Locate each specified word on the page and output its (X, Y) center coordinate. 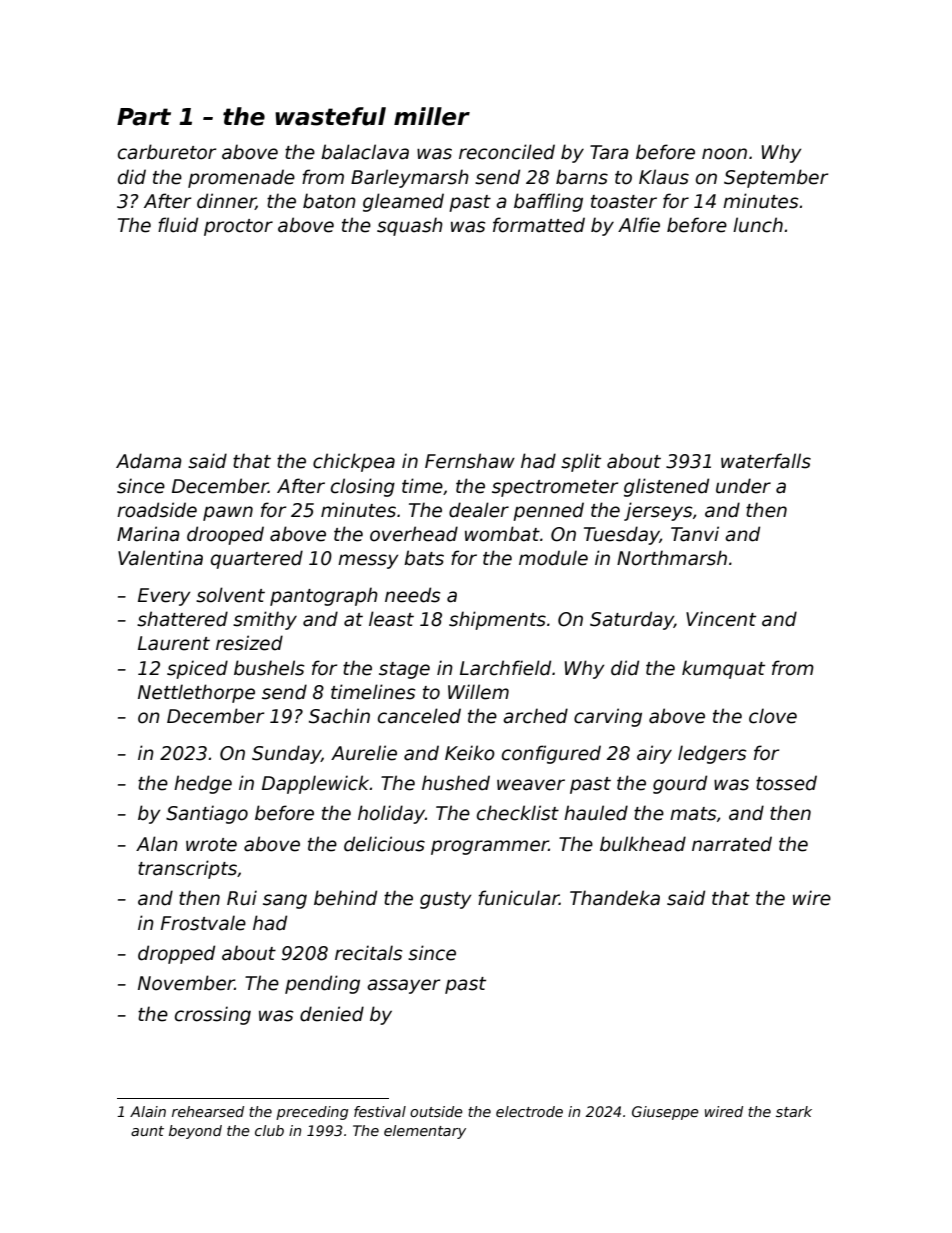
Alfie (639, 225)
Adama (149, 461)
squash (410, 226)
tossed (786, 783)
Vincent (721, 619)
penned (548, 511)
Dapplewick (316, 784)
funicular (518, 898)
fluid (178, 225)
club (269, 1130)
